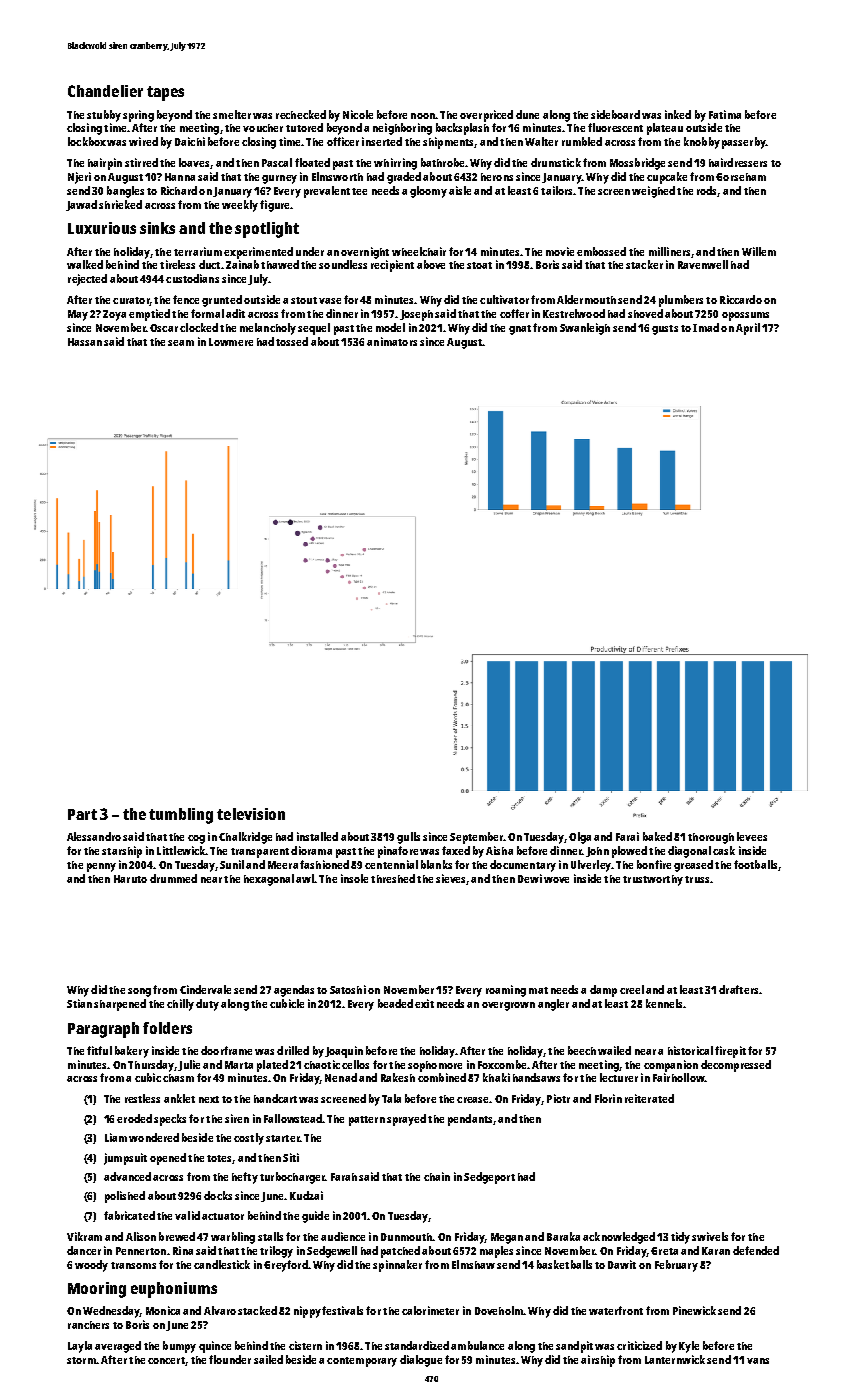 Image resolution: width=849 pixels, height=1400 pixels. I want to click on Fatima, so click(725, 114).
